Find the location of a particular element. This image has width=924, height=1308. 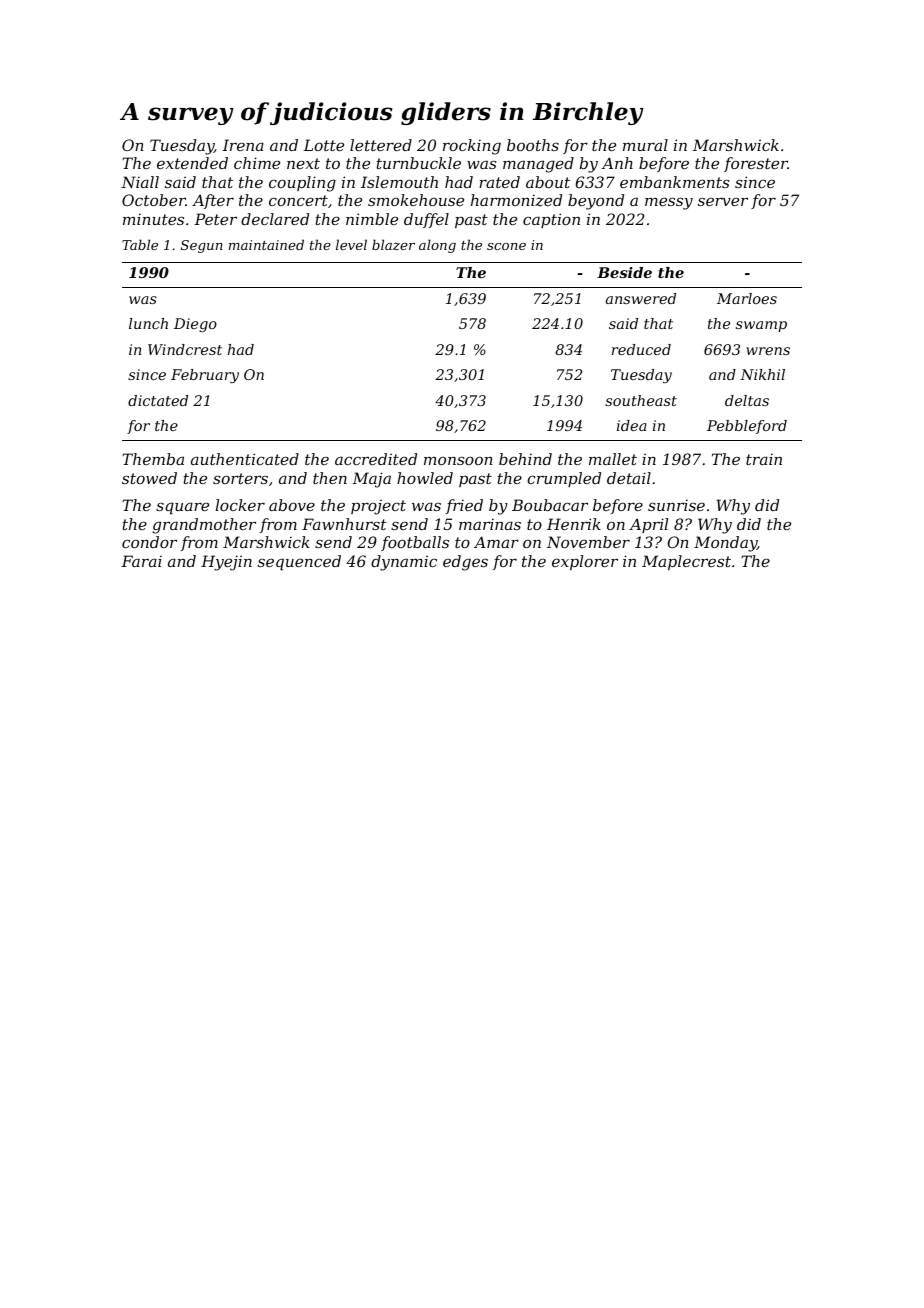

harmonized is located at coordinates (516, 200).
